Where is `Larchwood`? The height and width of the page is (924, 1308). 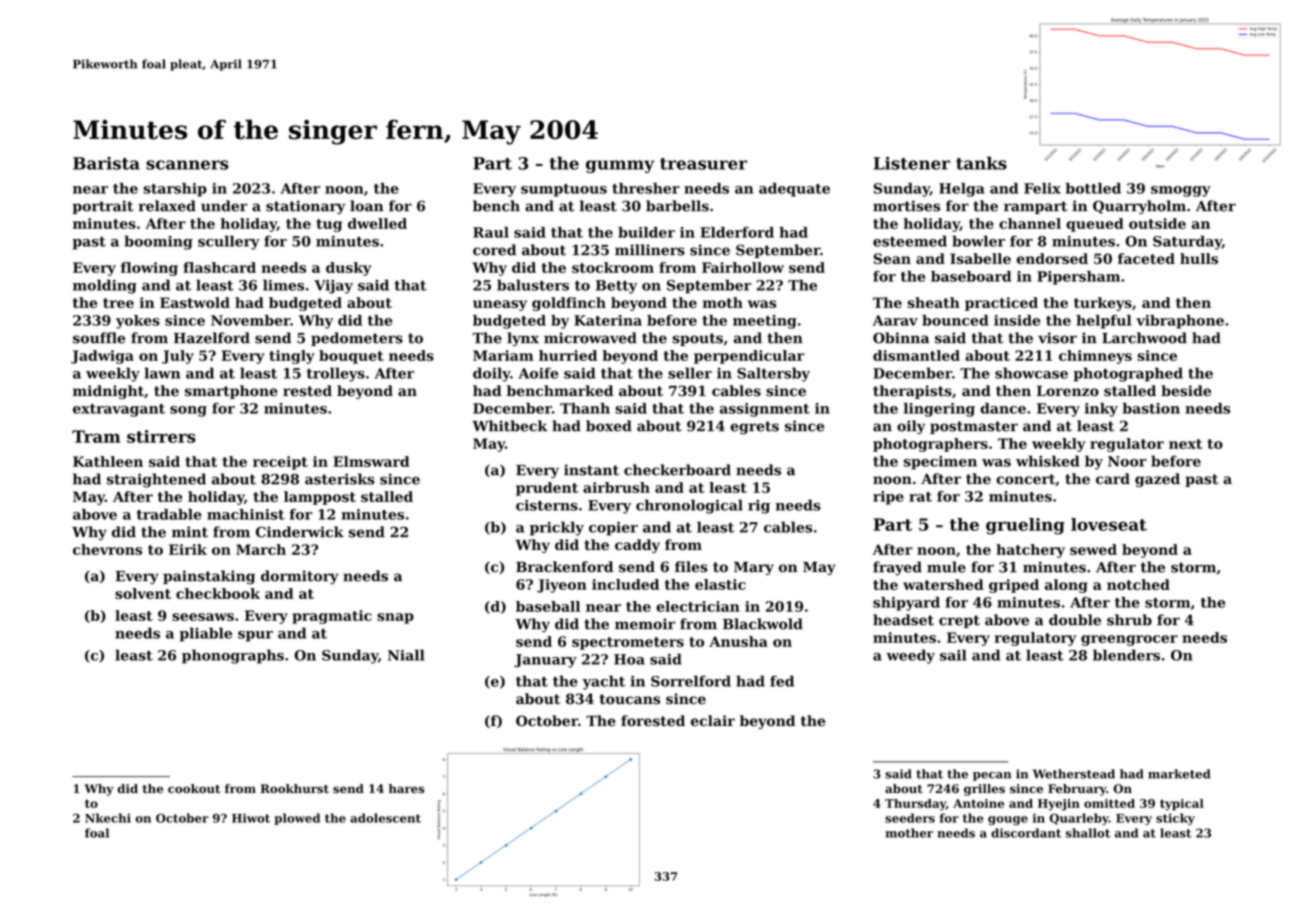 Larchwood is located at coordinates (1144, 338).
